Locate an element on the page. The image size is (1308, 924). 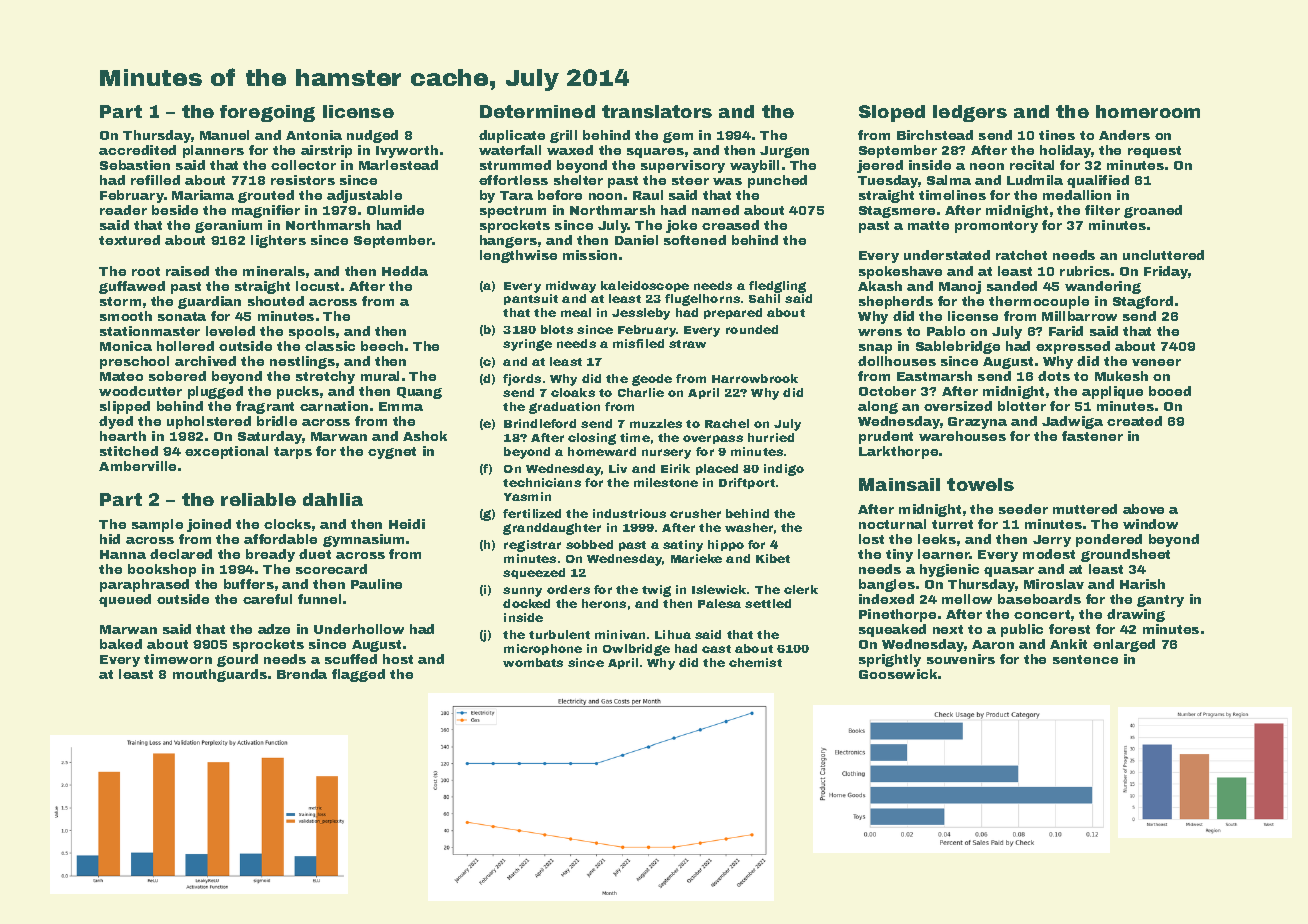
Harrowbrook is located at coordinates (755, 378).
